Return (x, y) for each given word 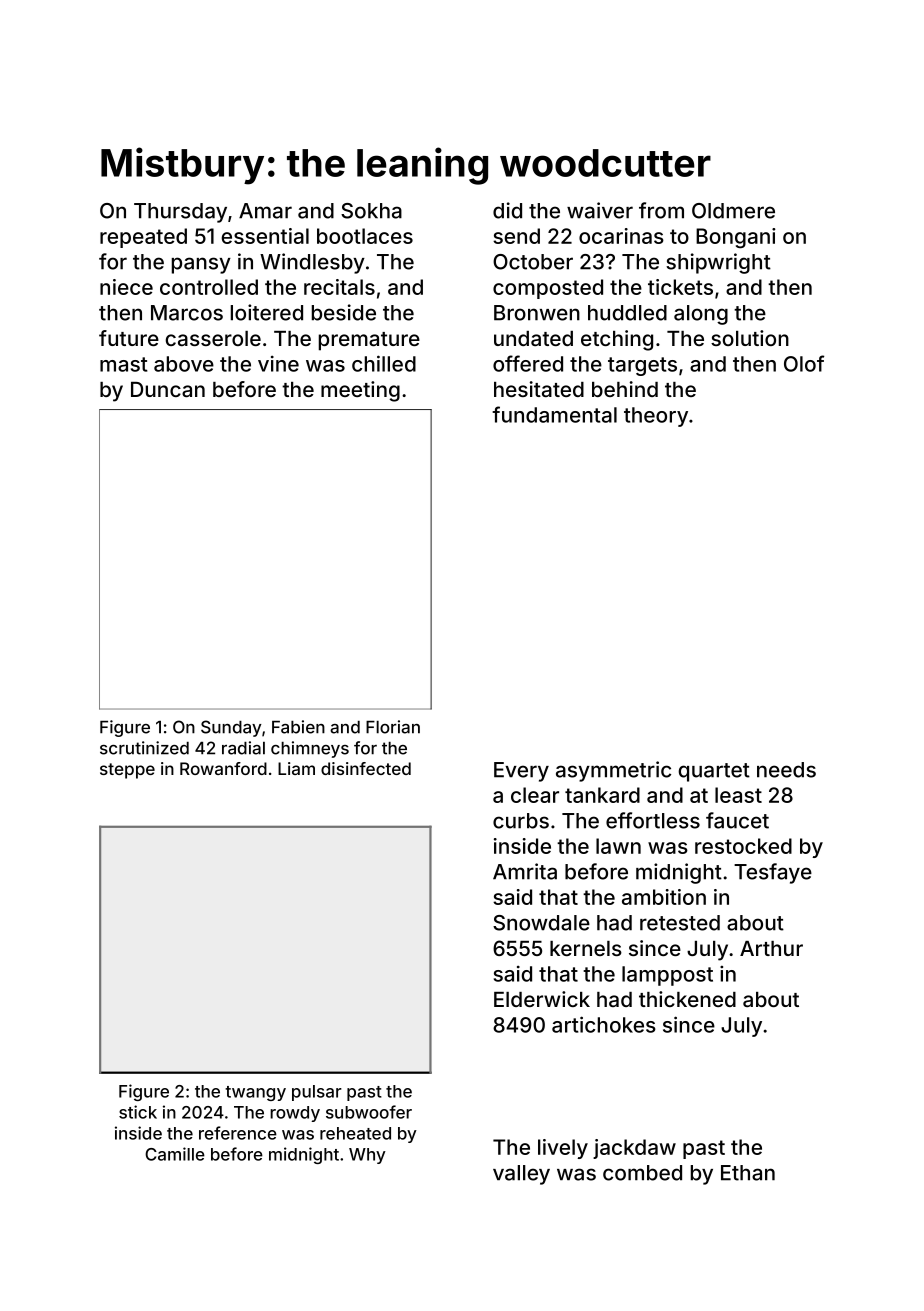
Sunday (231, 728)
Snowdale (541, 923)
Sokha (371, 211)
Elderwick (542, 999)
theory (656, 417)
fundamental (554, 414)
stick (138, 1112)
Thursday (180, 213)
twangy (255, 1093)
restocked (743, 846)
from (661, 210)
